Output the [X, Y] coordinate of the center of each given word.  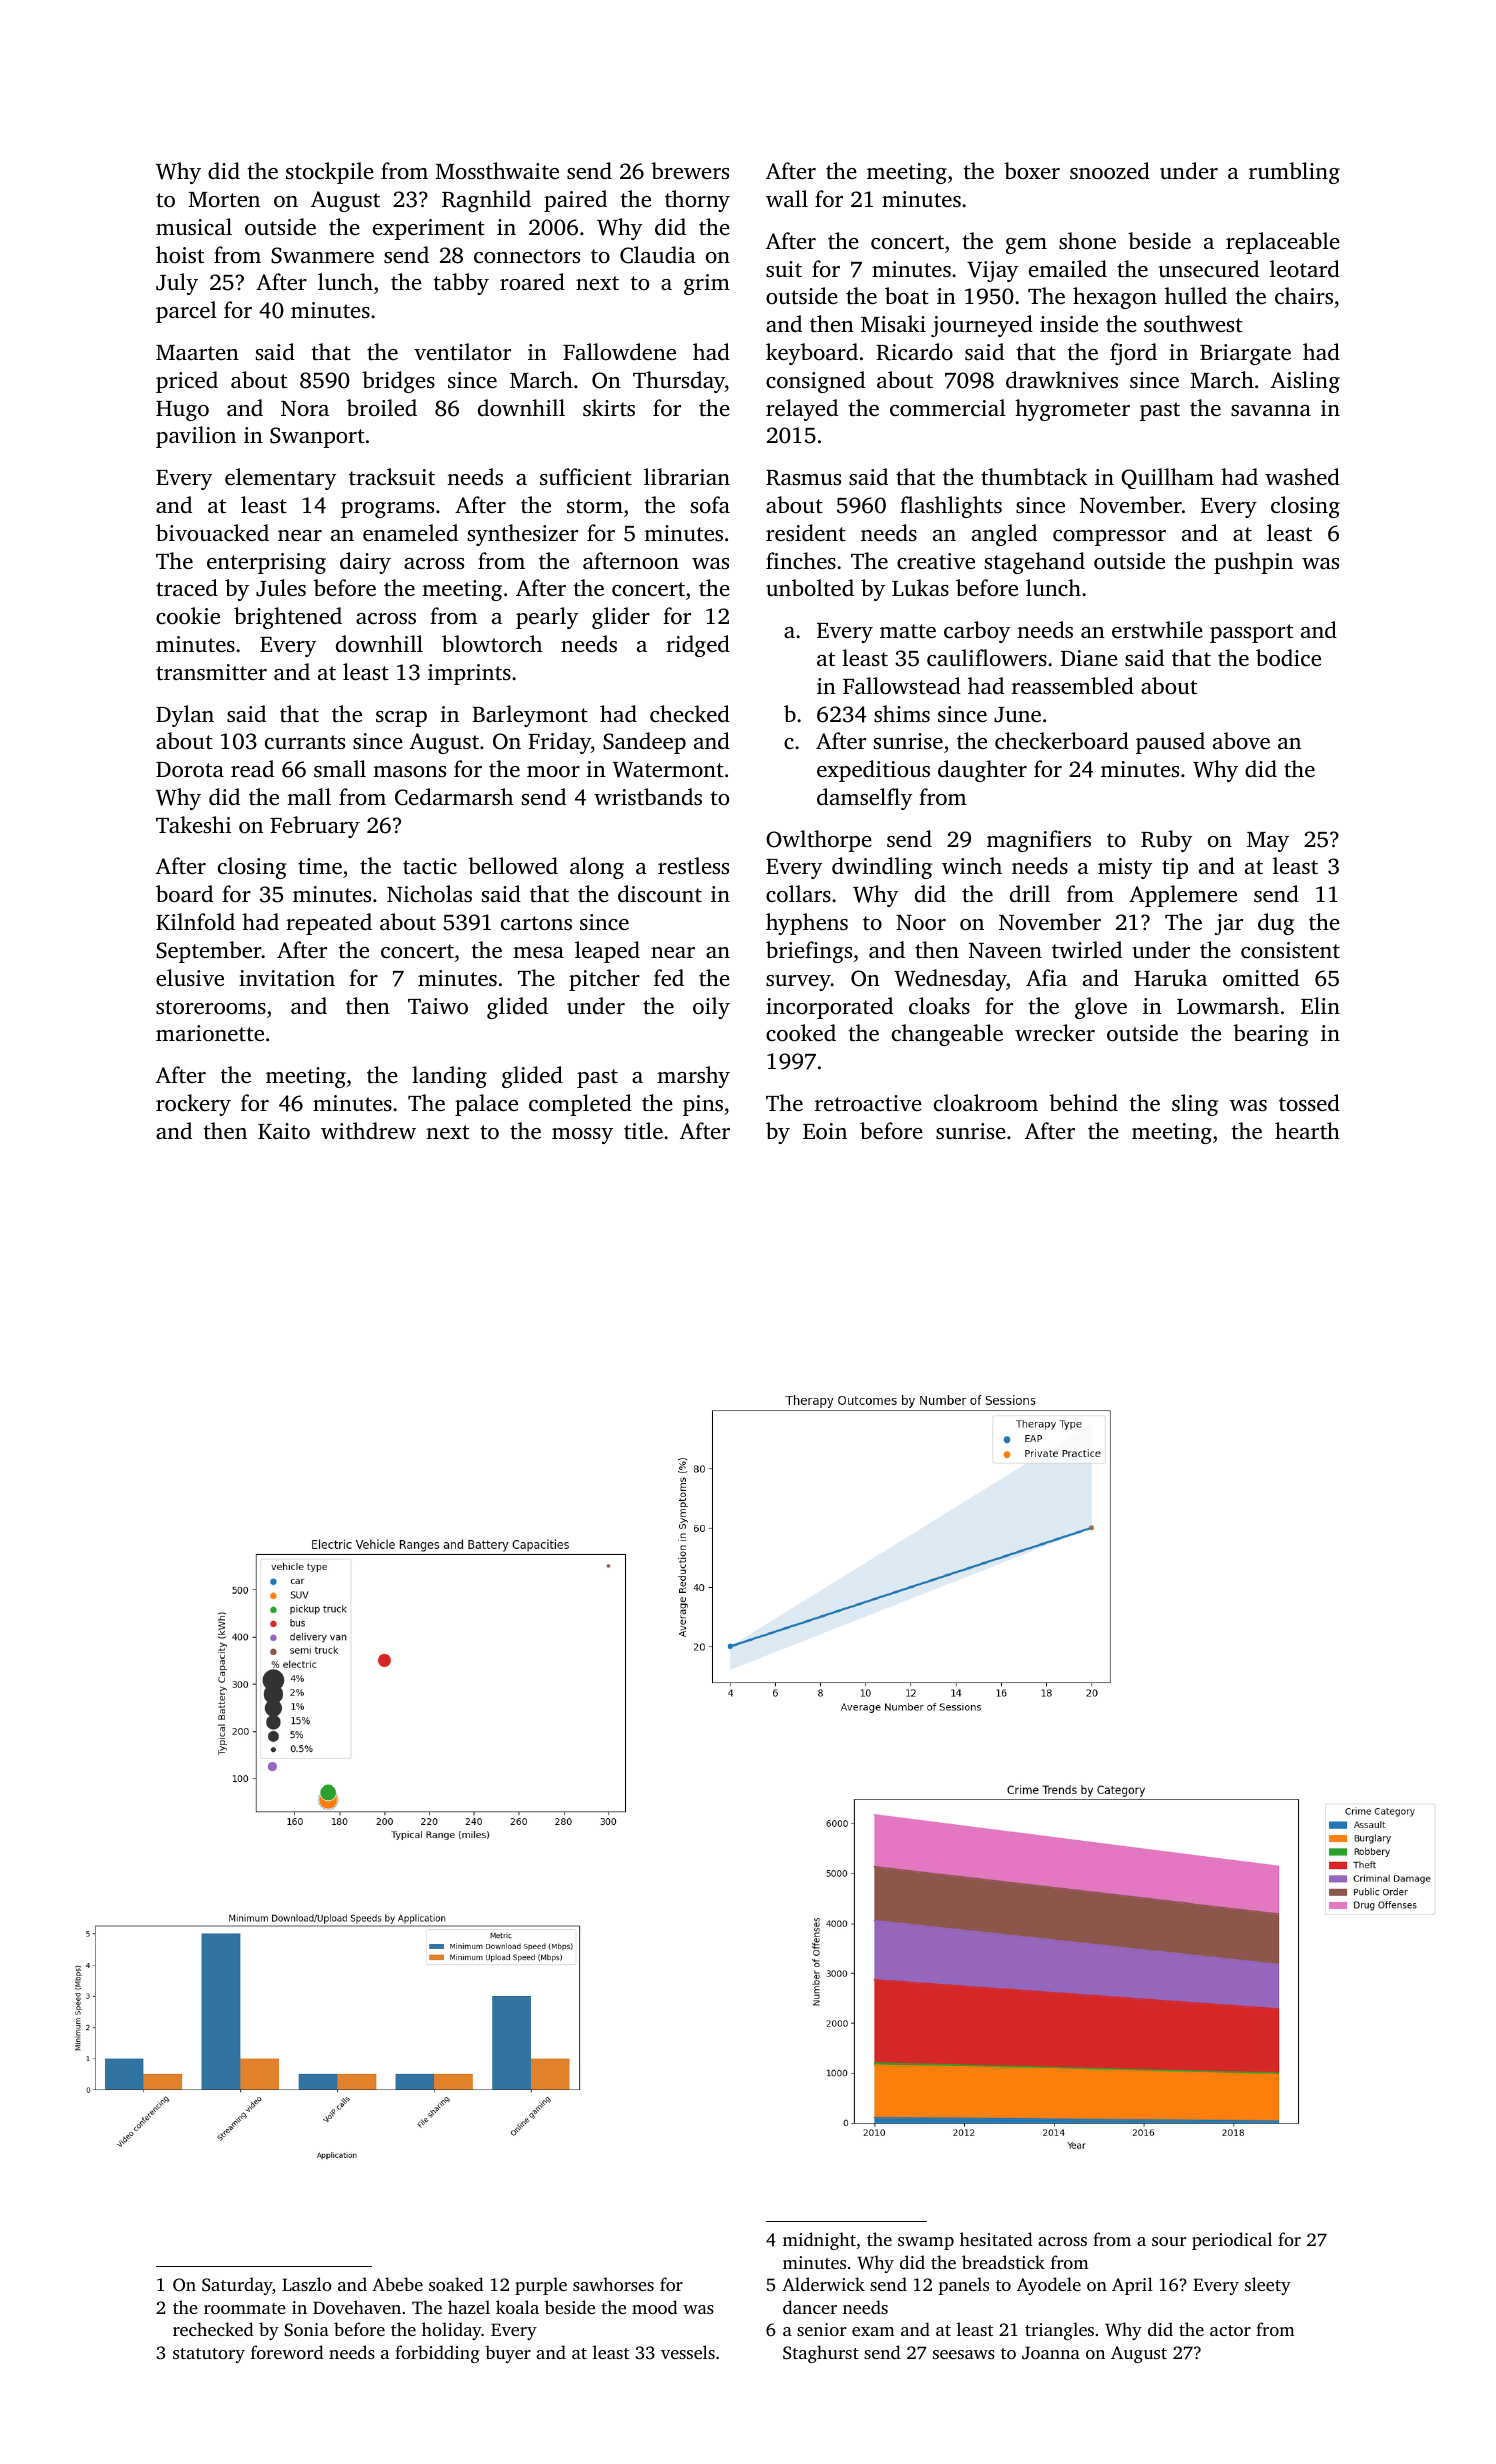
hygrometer [1072, 410]
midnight [819, 2241]
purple [541, 2286]
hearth [1307, 1130]
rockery [193, 1105]
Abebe [397, 2284]
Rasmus [803, 478]
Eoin [825, 1131]
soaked [456, 2284]
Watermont [668, 770]
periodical [1232, 2241]
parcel [186, 312]
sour [1169, 2241]
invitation [287, 978]
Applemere [1183, 896]
